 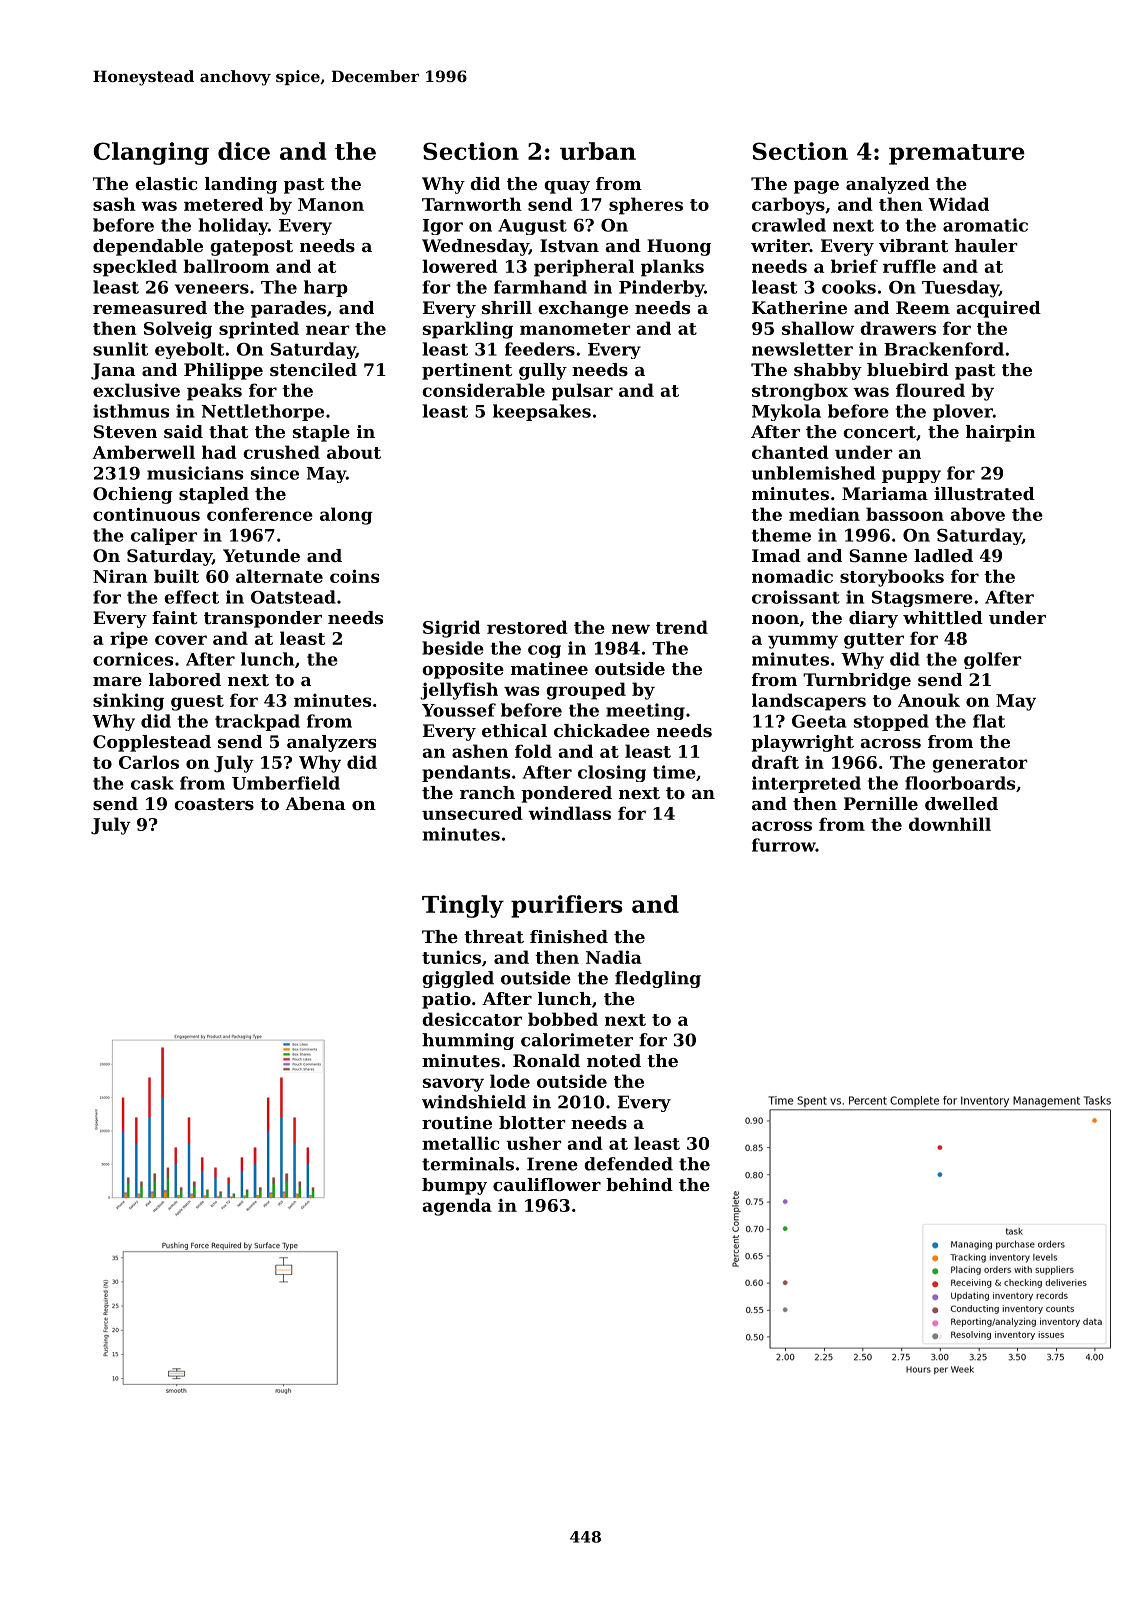 What do you see at coordinates (598, 151) in the screenshot?
I see `urban` at bounding box center [598, 151].
